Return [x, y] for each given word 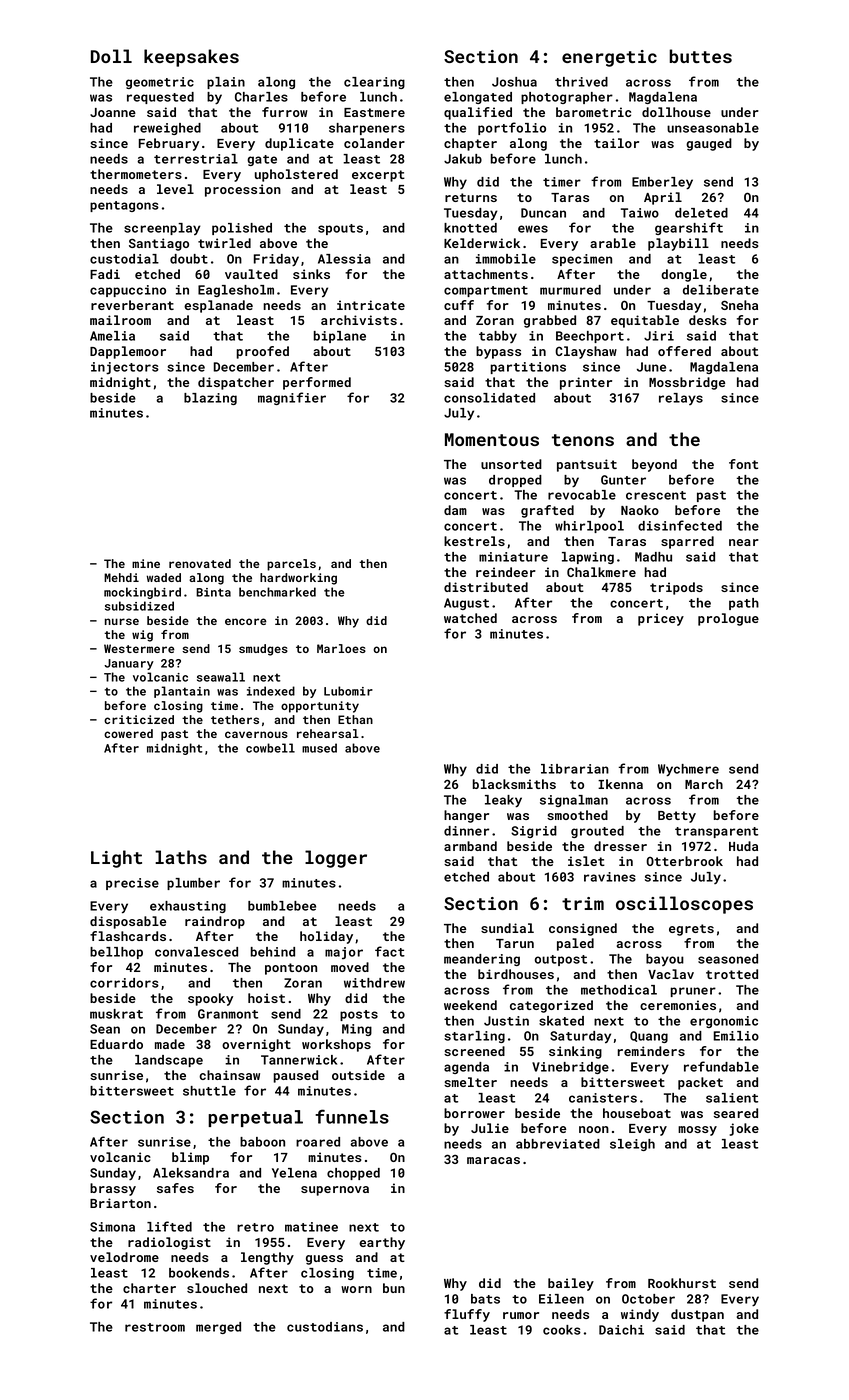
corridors [124, 983]
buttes [700, 56]
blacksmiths [514, 784]
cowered [128, 733]
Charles [261, 97]
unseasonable [713, 128]
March [704, 784]
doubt [189, 259]
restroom [155, 1327]
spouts [340, 229]
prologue [728, 619]
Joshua [514, 82]
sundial [507, 928]
